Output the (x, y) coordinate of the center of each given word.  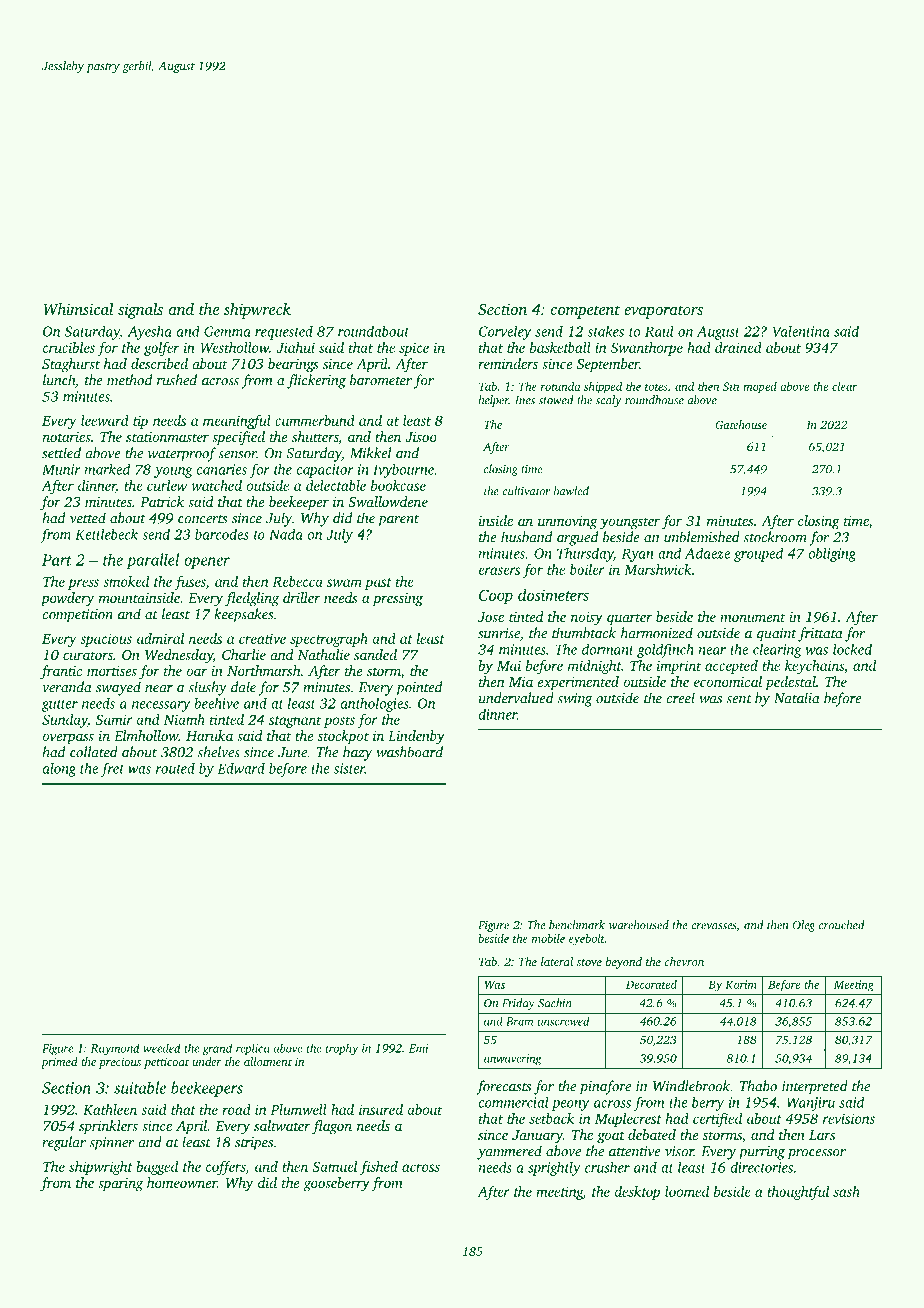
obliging (832, 554)
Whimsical (78, 309)
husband (526, 537)
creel (680, 698)
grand (217, 1049)
